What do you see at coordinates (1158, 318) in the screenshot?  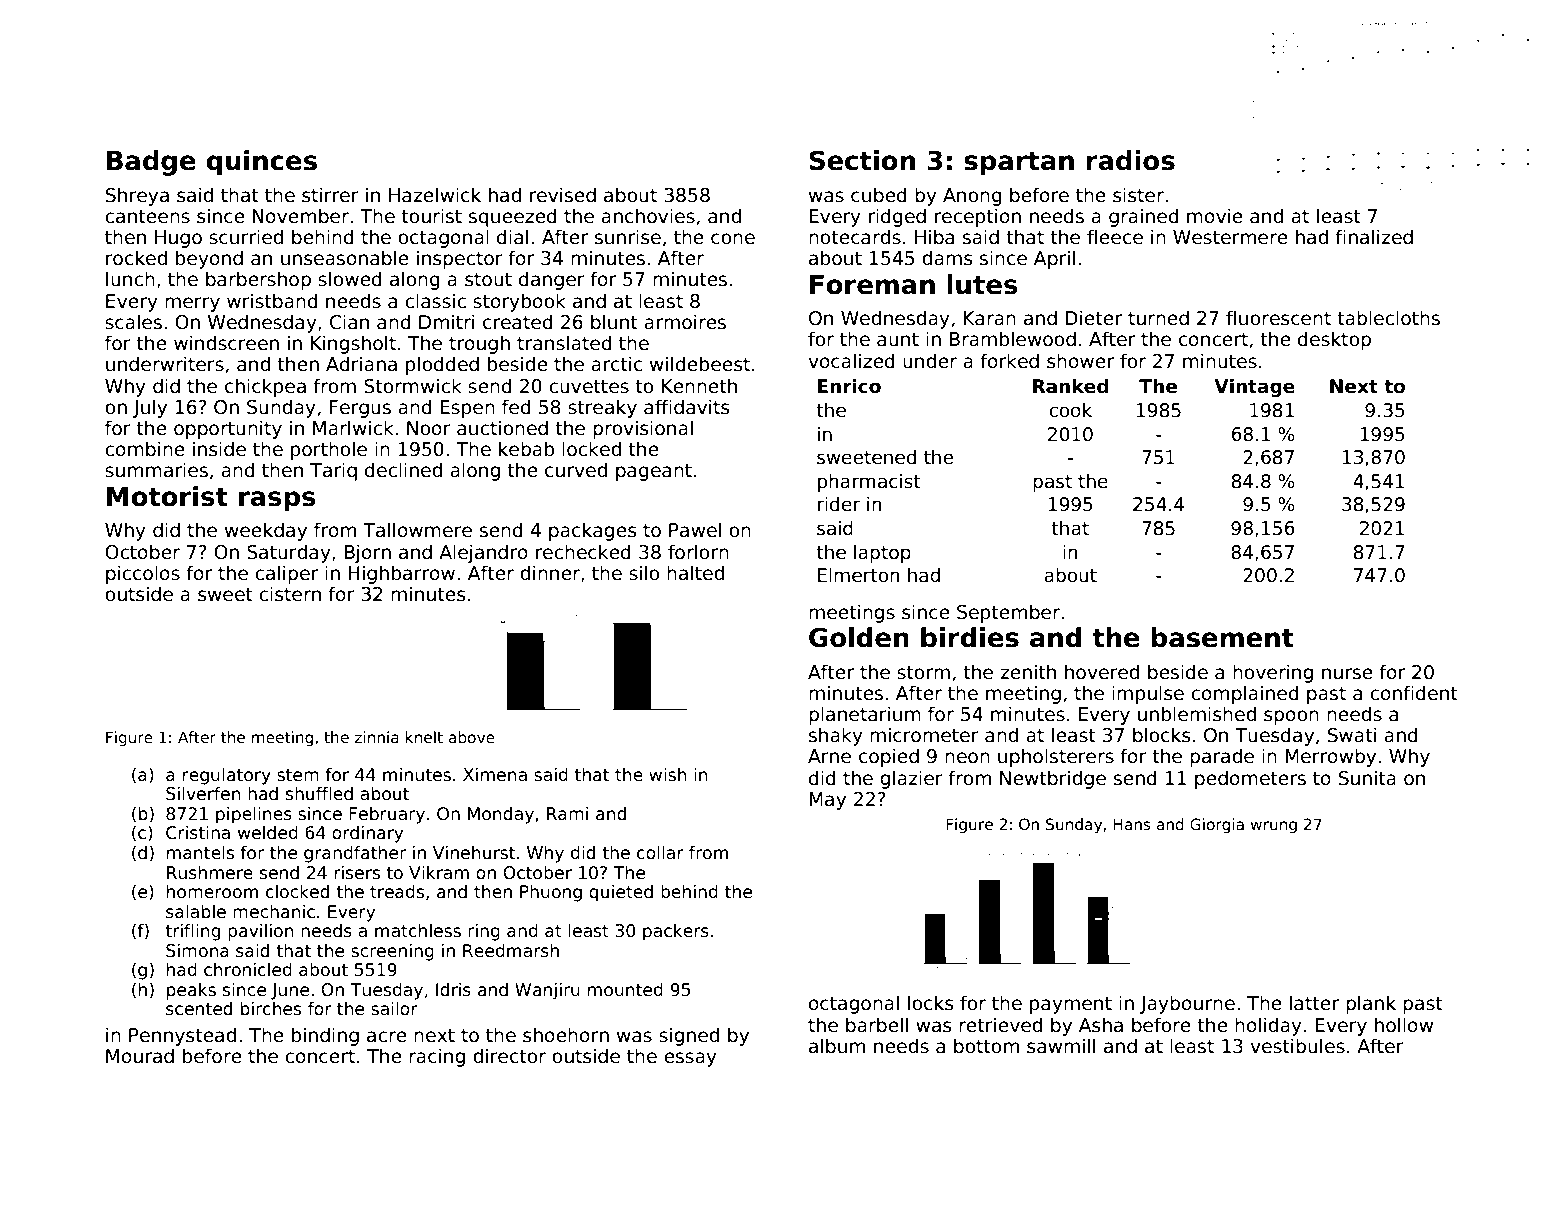 I see `turned` at bounding box center [1158, 318].
